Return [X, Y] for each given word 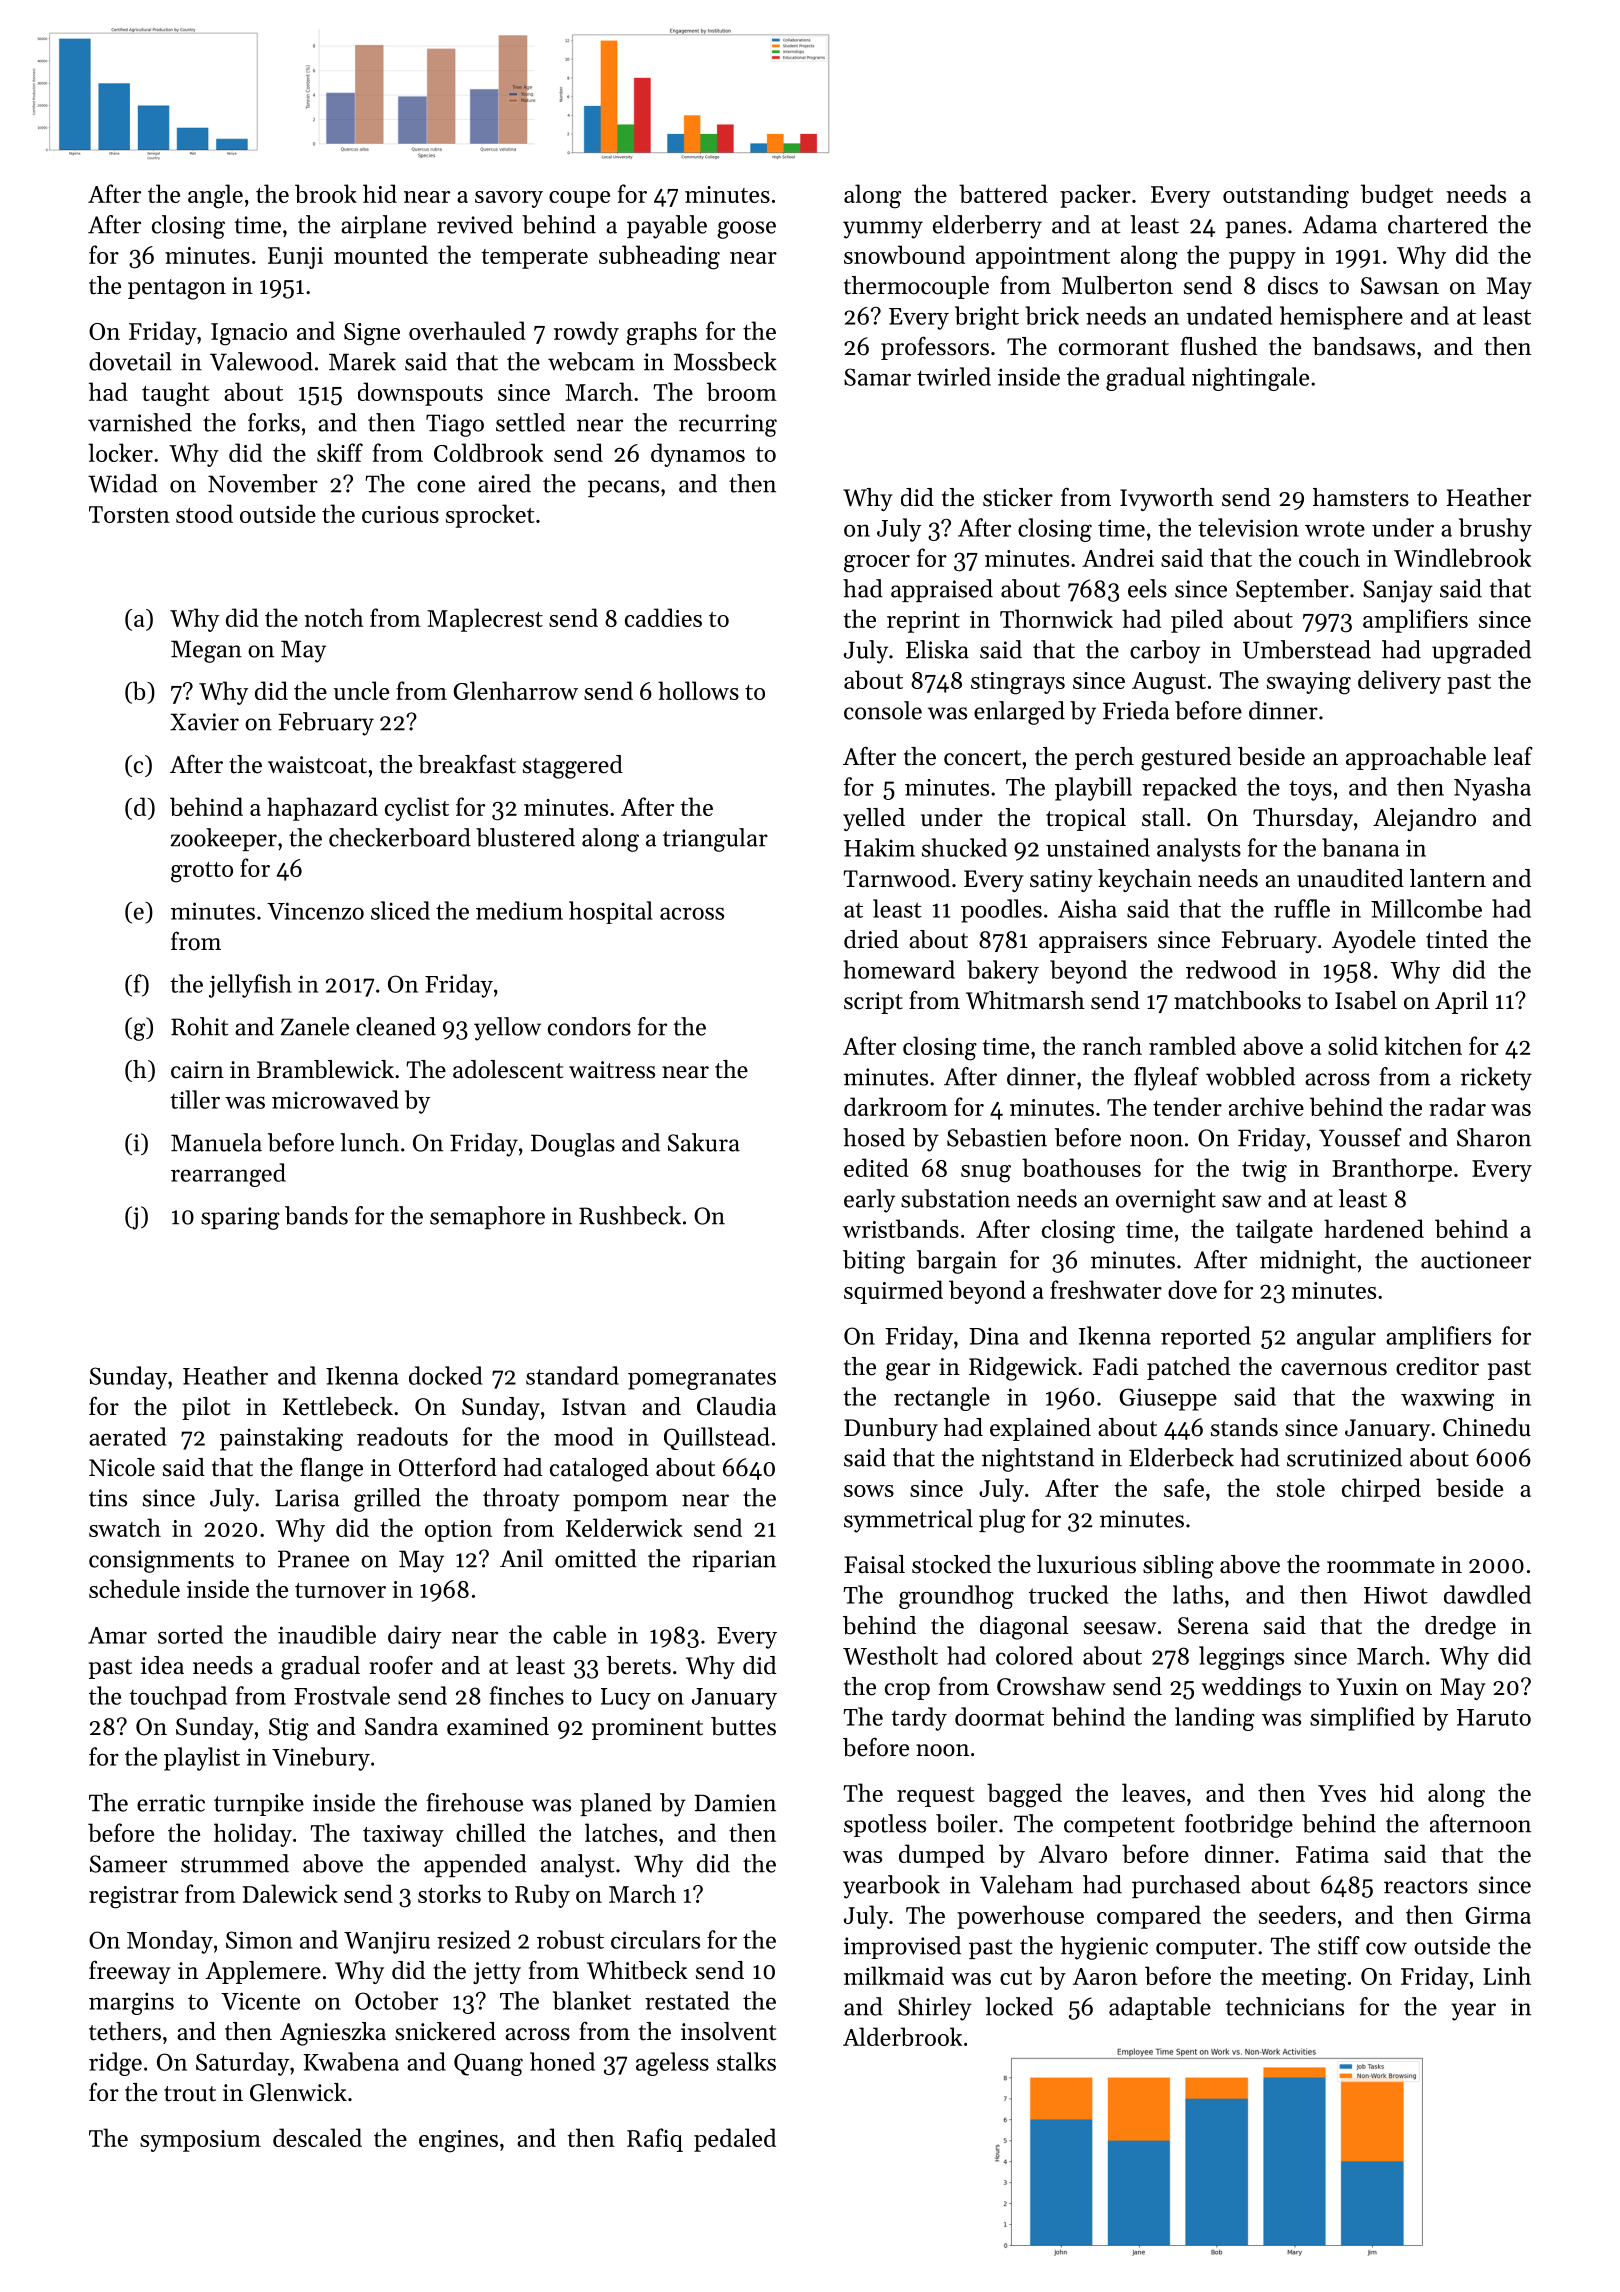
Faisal [874, 1564]
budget [1397, 196]
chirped [1381, 1490]
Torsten [129, 514]
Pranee [313, 1559]
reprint [923, 622]
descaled [317, 2137]
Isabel [1366, 1000]
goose [746, 230]
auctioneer [1476, 1260]
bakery [1003, 972]
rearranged [228, 1175]
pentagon [177, 289]
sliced [400, 910]
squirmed [893, 1292]
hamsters [1361, 497]
